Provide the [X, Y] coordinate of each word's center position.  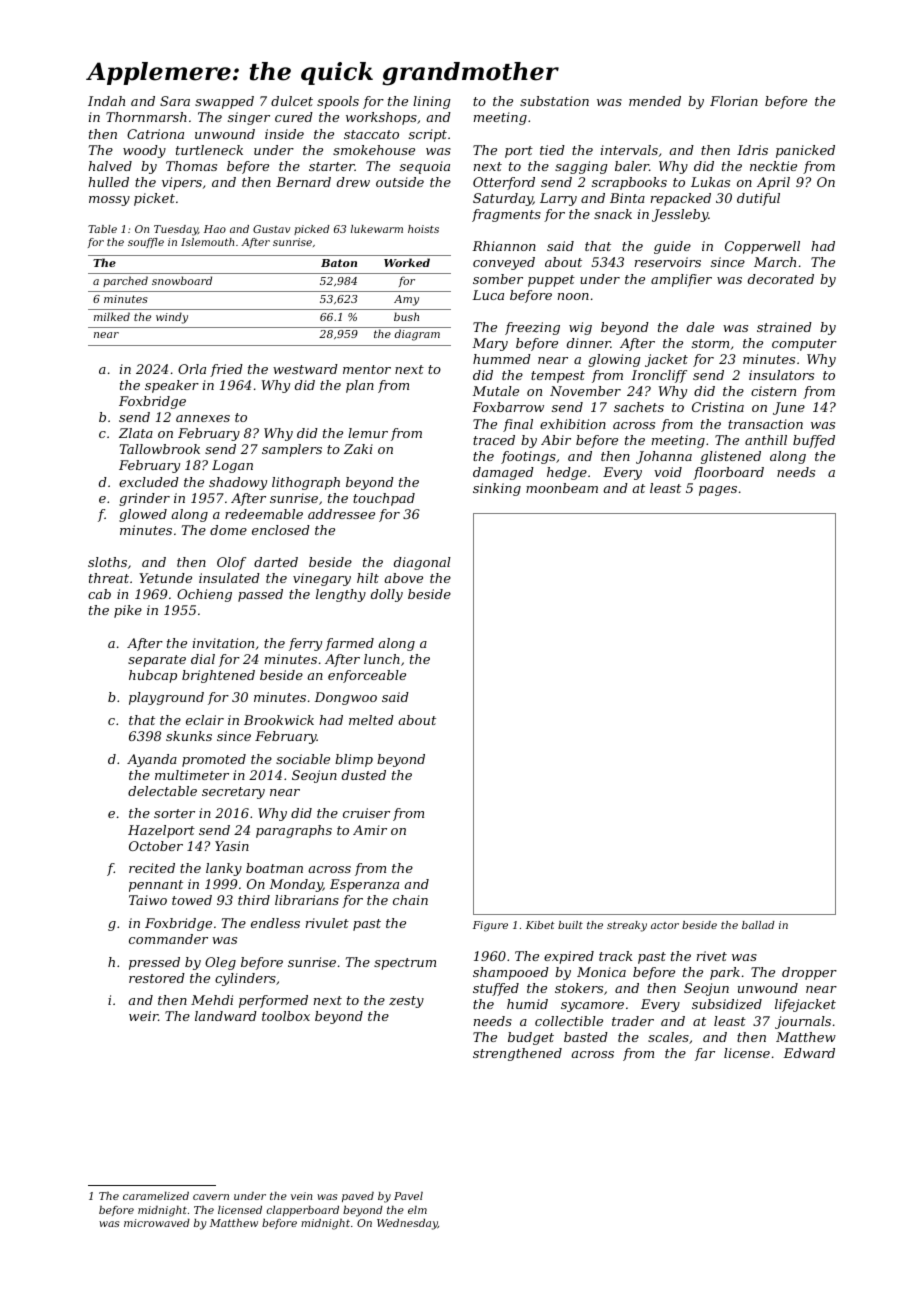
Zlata [136, 433]
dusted [364, 775]
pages [718, 491]
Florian [734, 101]
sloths [107, 562]
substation [554, 101]
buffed [814, 441]
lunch [382, 659]
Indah [106, 101]
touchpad [384, 499]
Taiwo [148, 900]
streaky [627, 926]
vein [301, 1196]
